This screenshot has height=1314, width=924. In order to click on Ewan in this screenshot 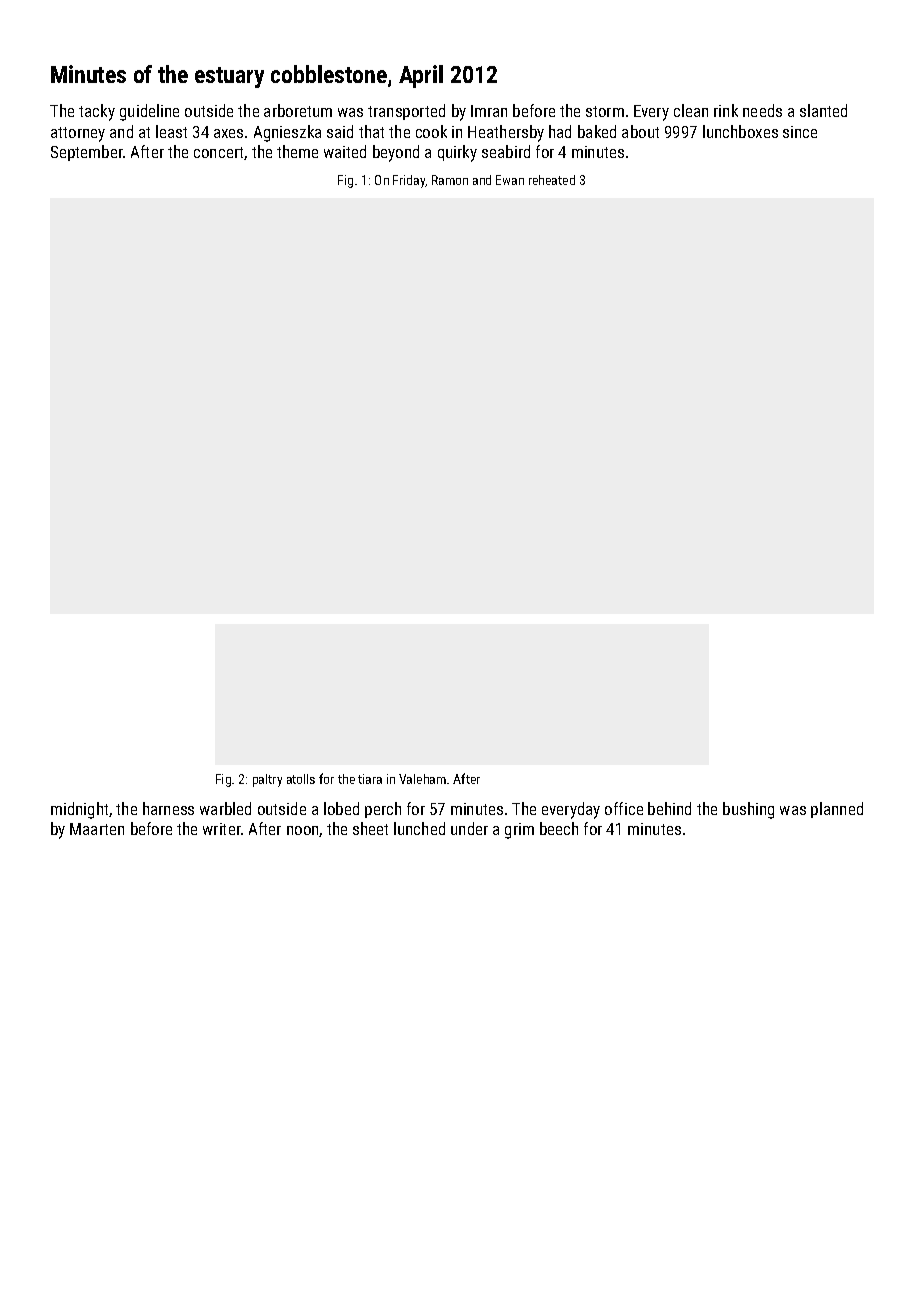, I will do `click(510, 180)`.
